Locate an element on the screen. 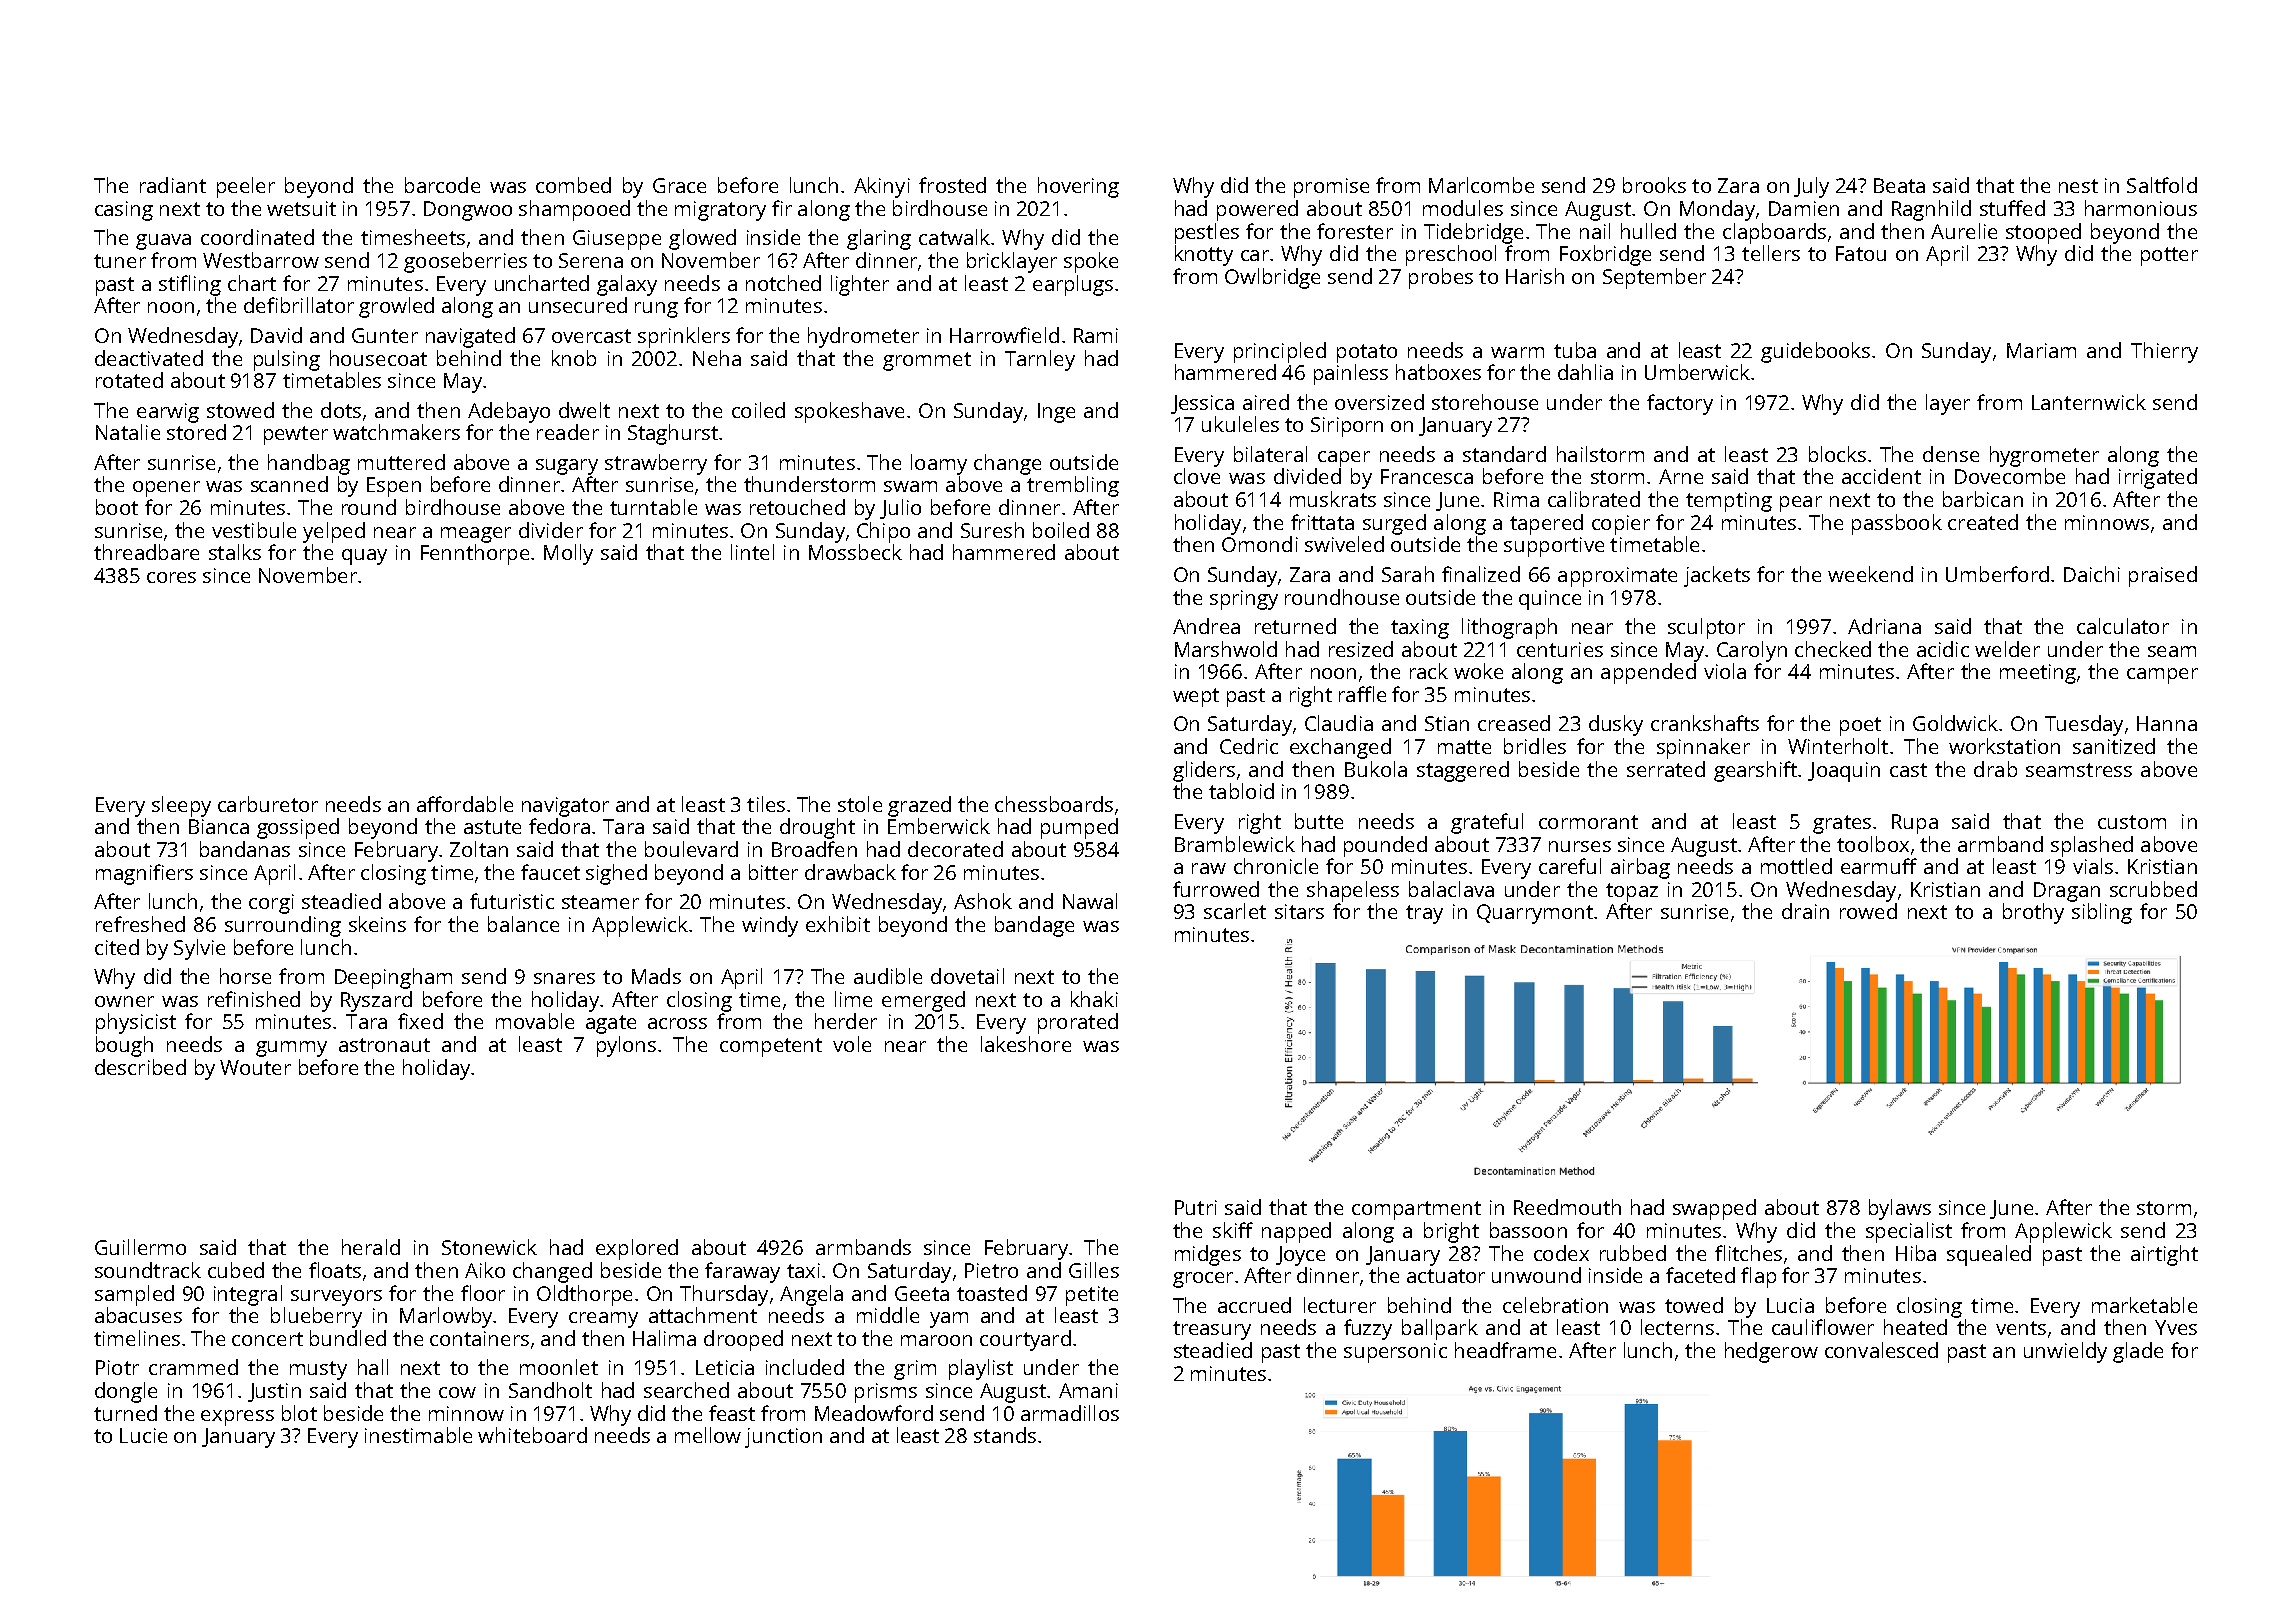  vole is located at coordinates (852, 1044).
